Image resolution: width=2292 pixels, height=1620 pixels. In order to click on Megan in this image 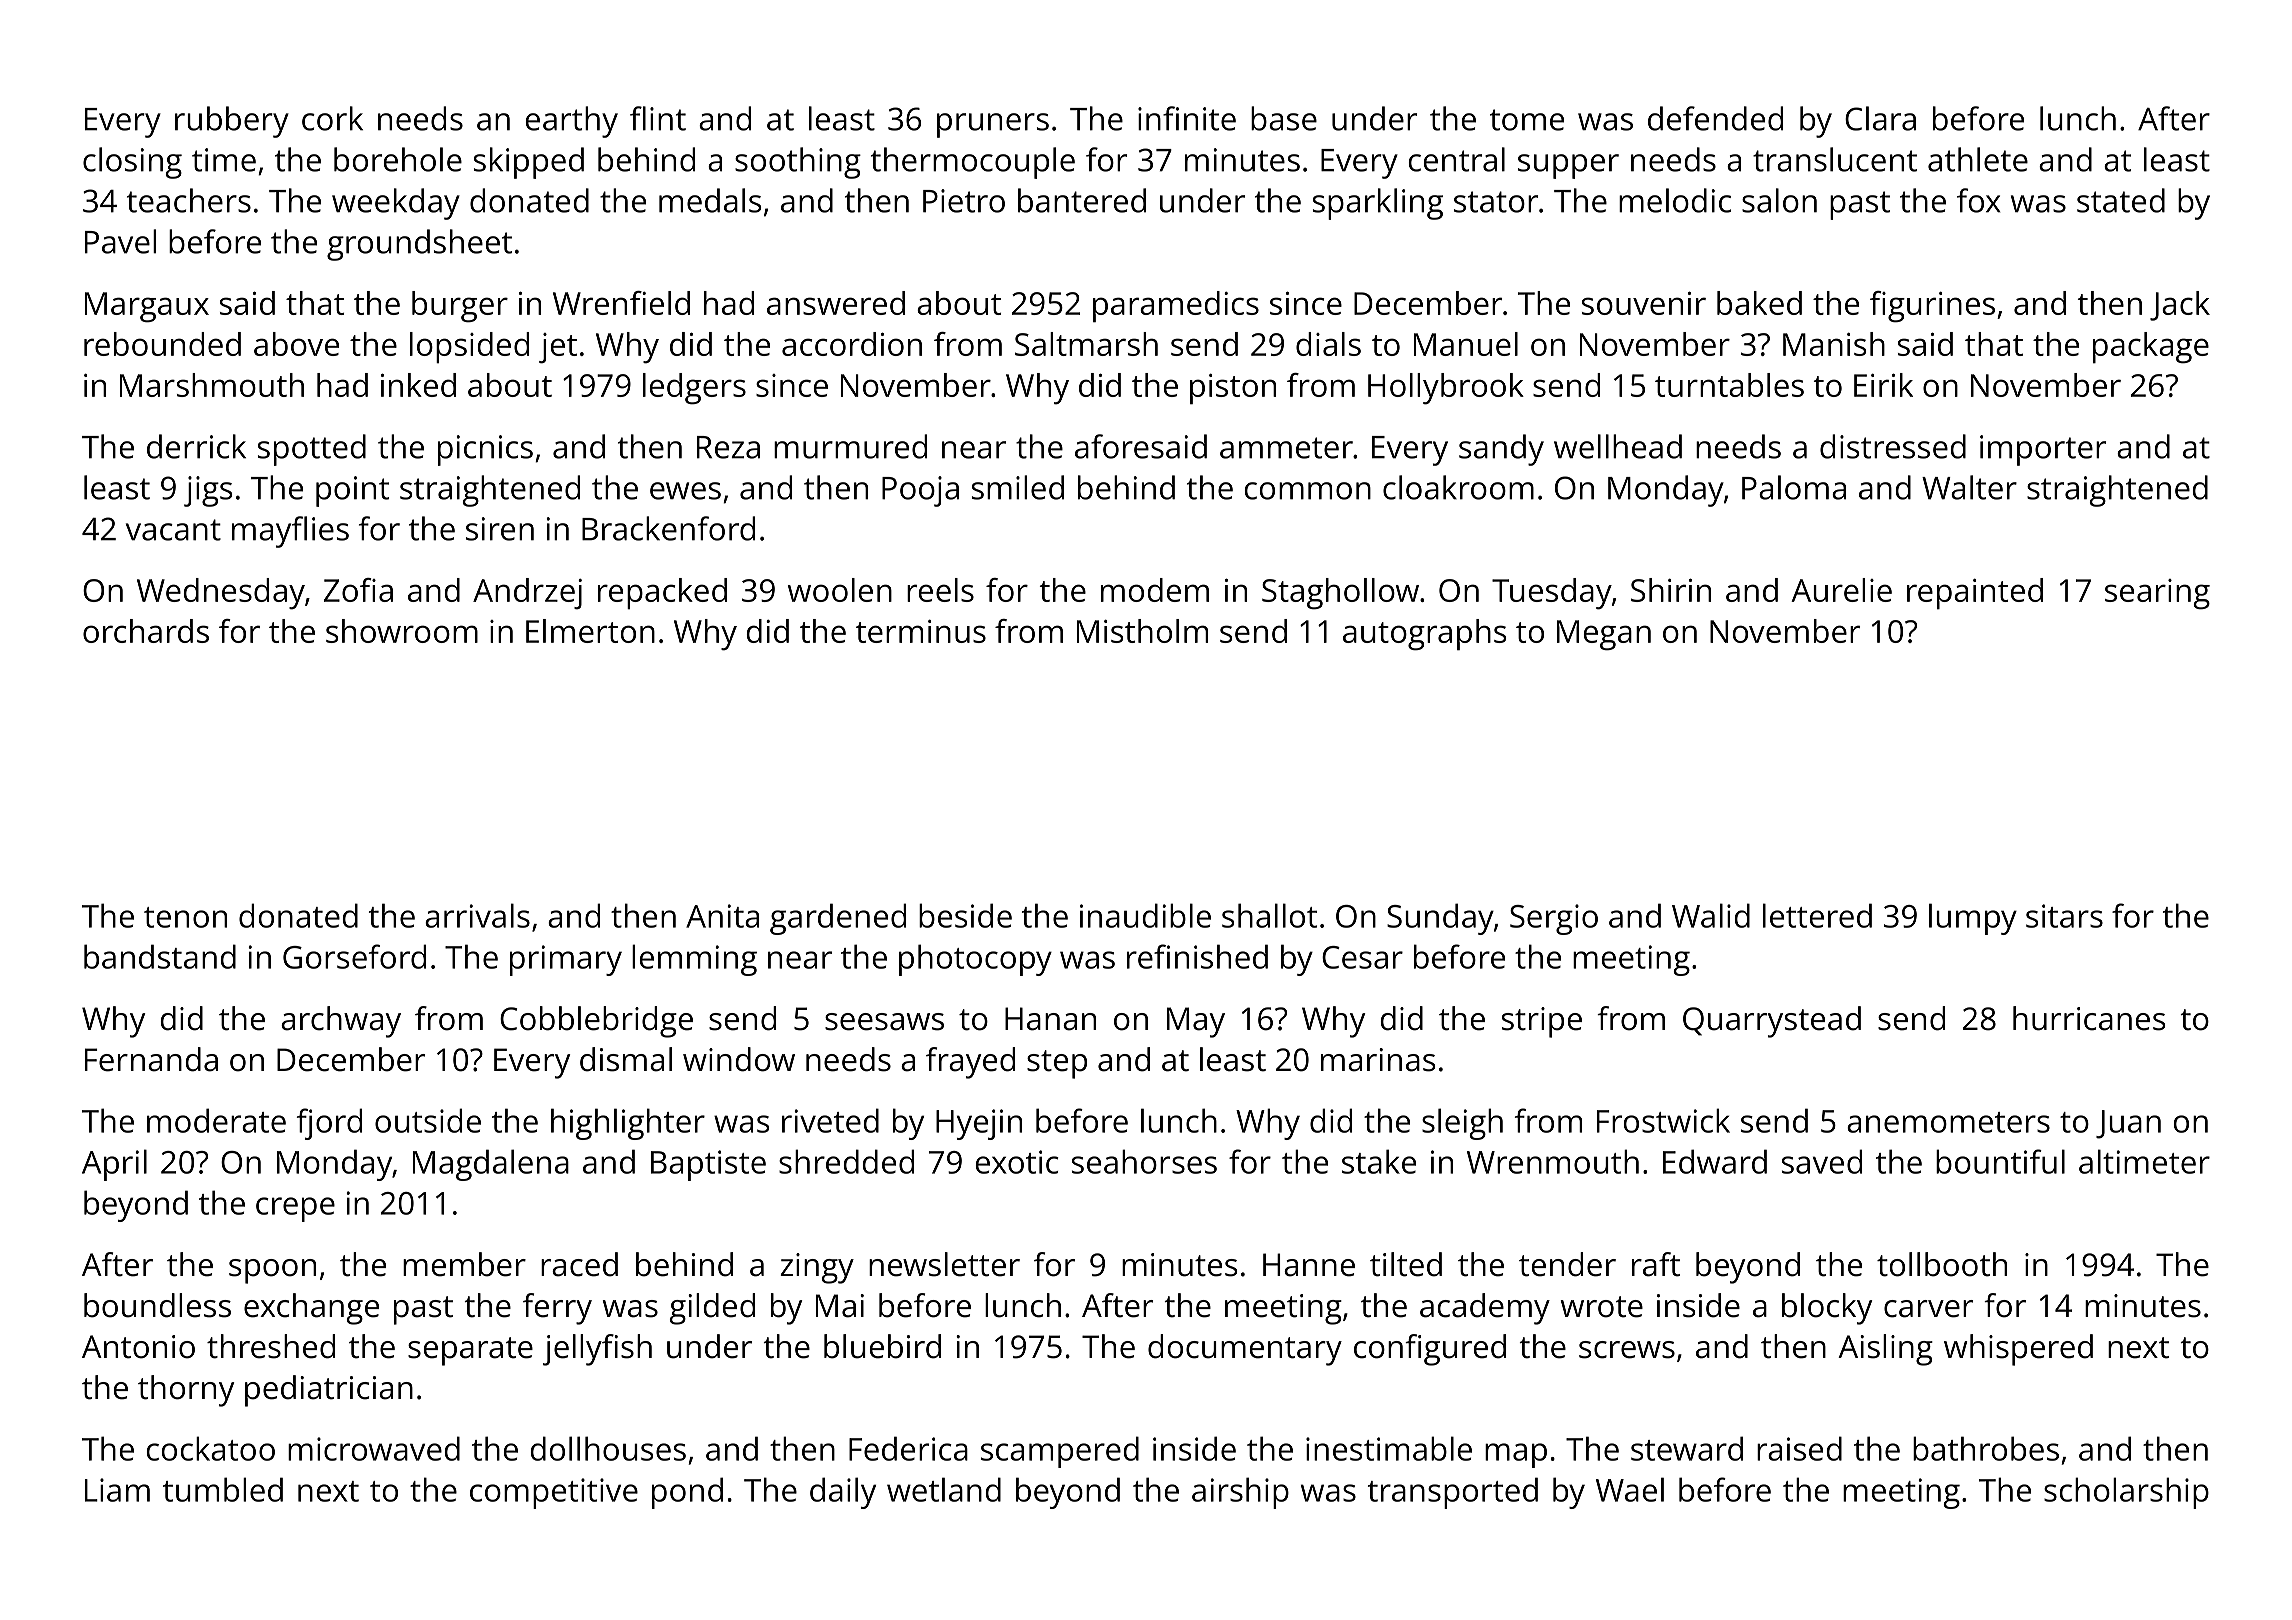, I will do `click(1604, 635)`.
